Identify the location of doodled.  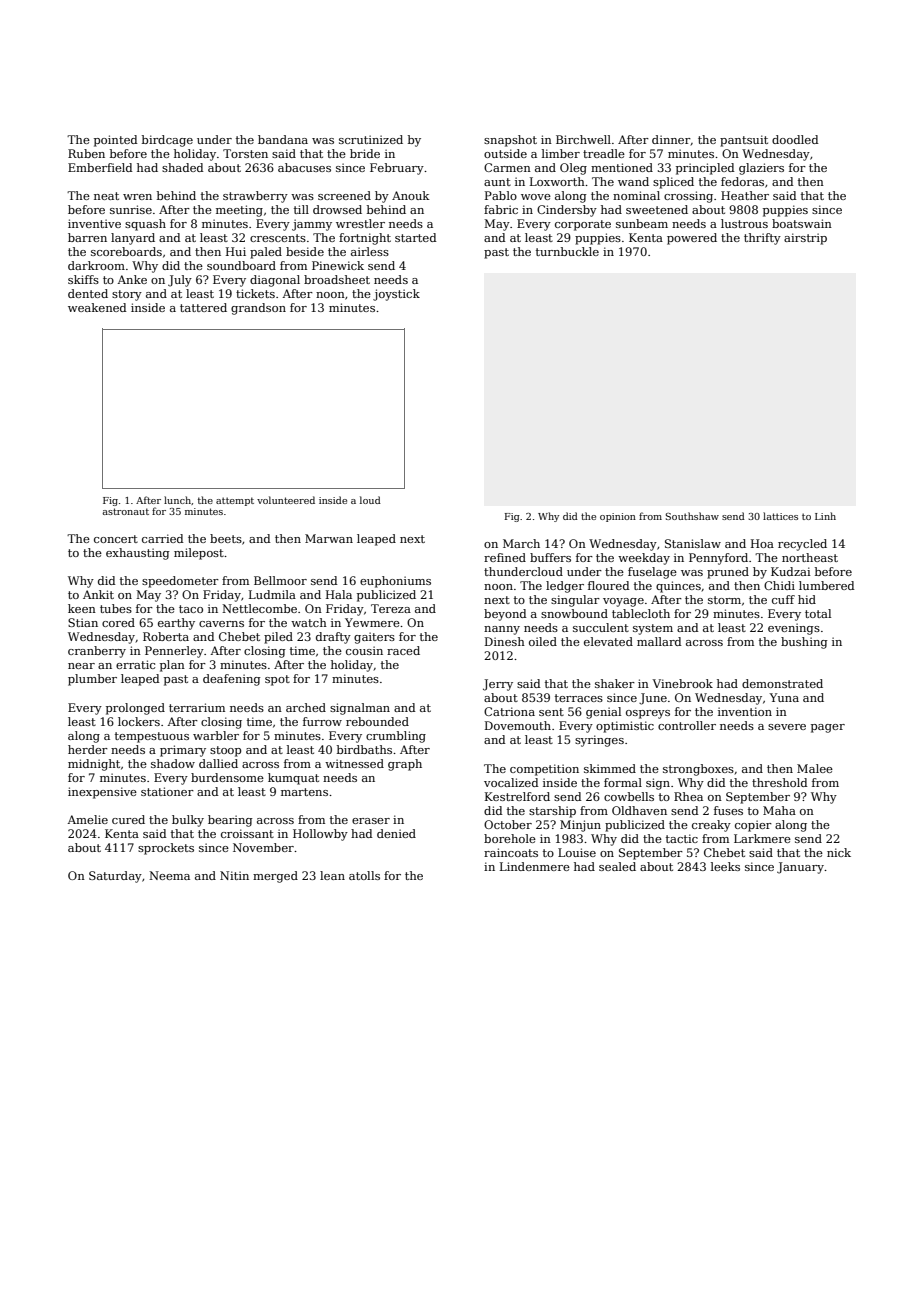
(795, 139).
